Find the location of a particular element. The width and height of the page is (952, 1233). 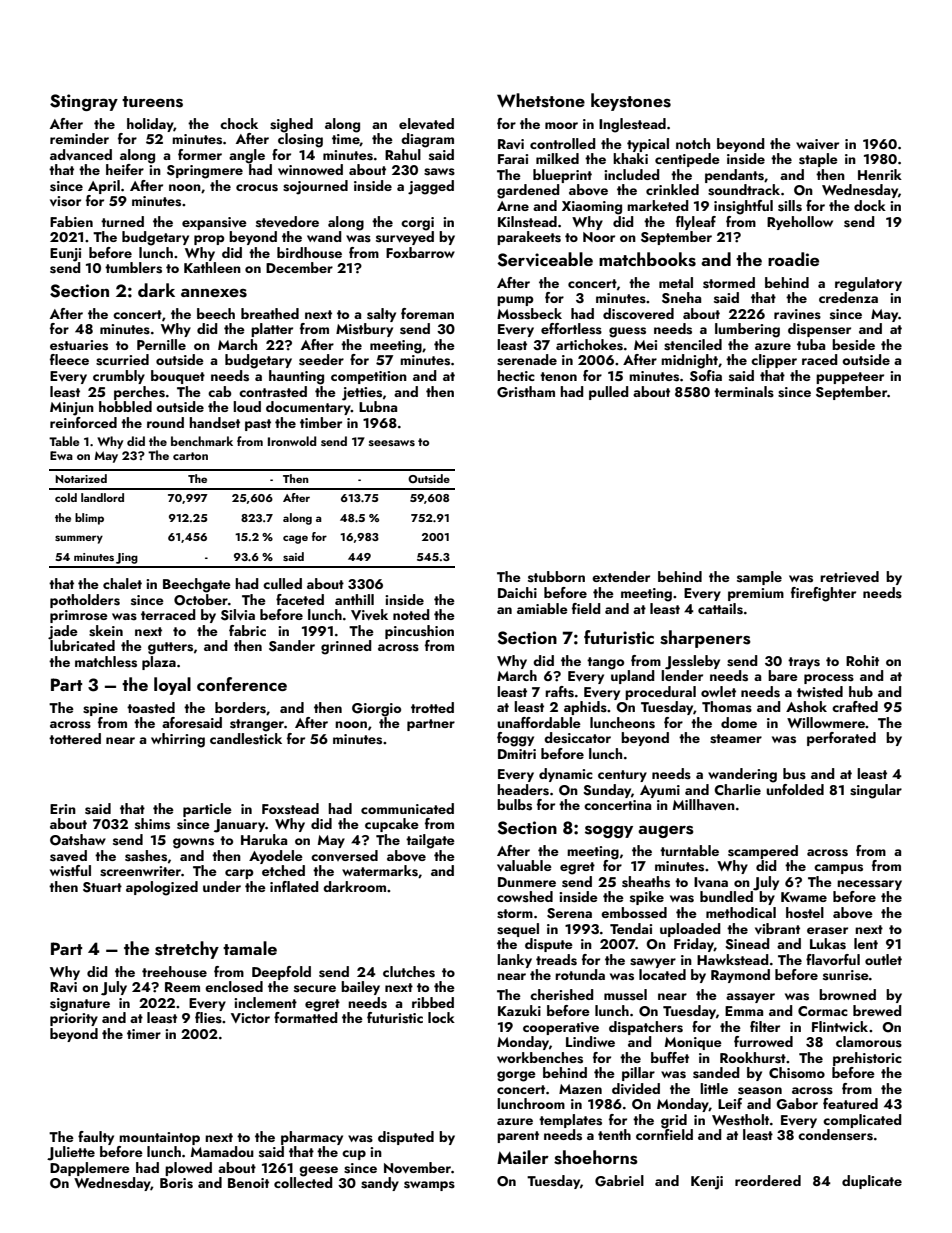

sojourned is located at coordinates (315, 187).
